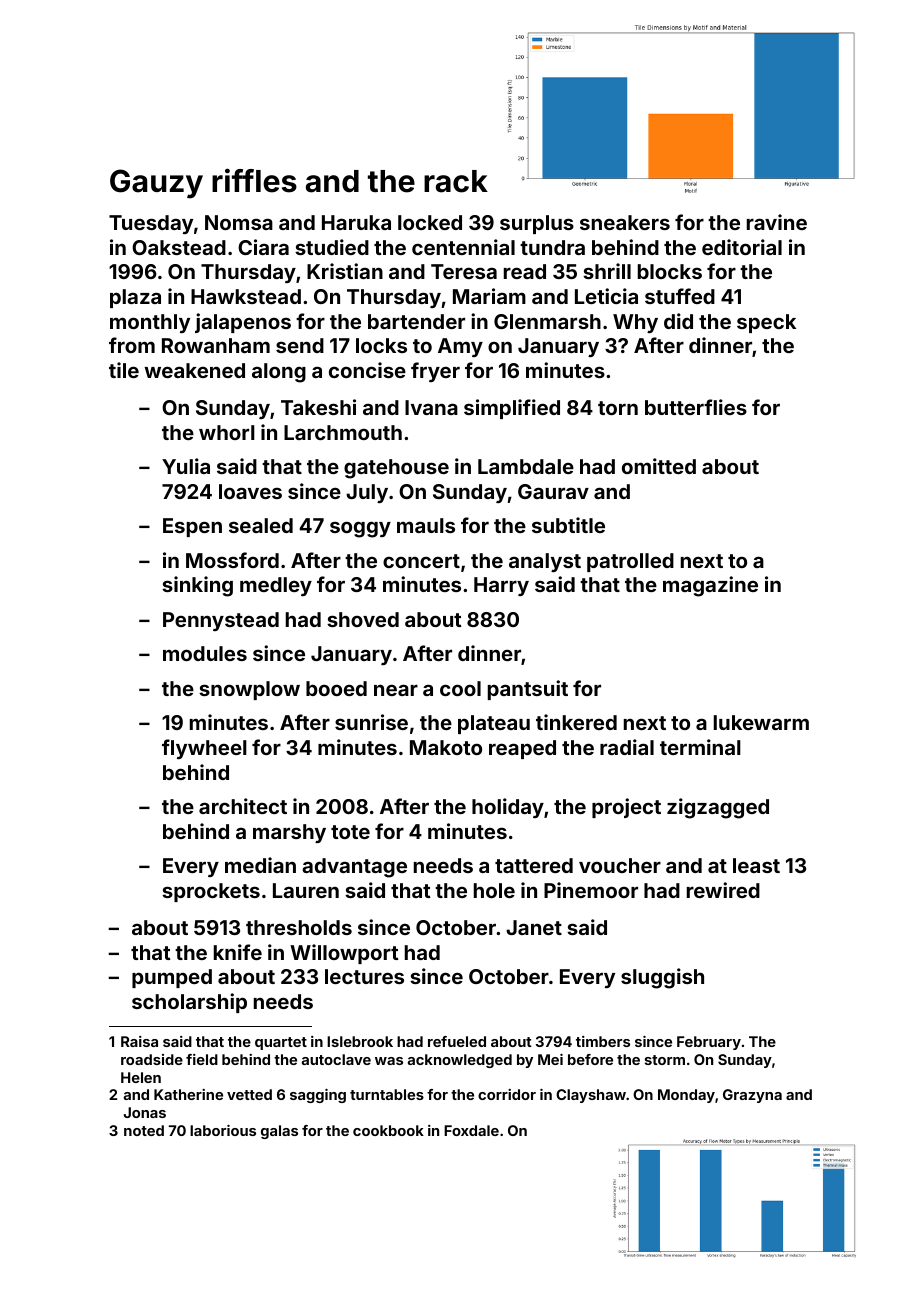 The height and width of the screenshot is (1311, 924). What do you see at coordinates (243, 806) in the screenshot?
I see `architect` at bounding box center [243, 806].
